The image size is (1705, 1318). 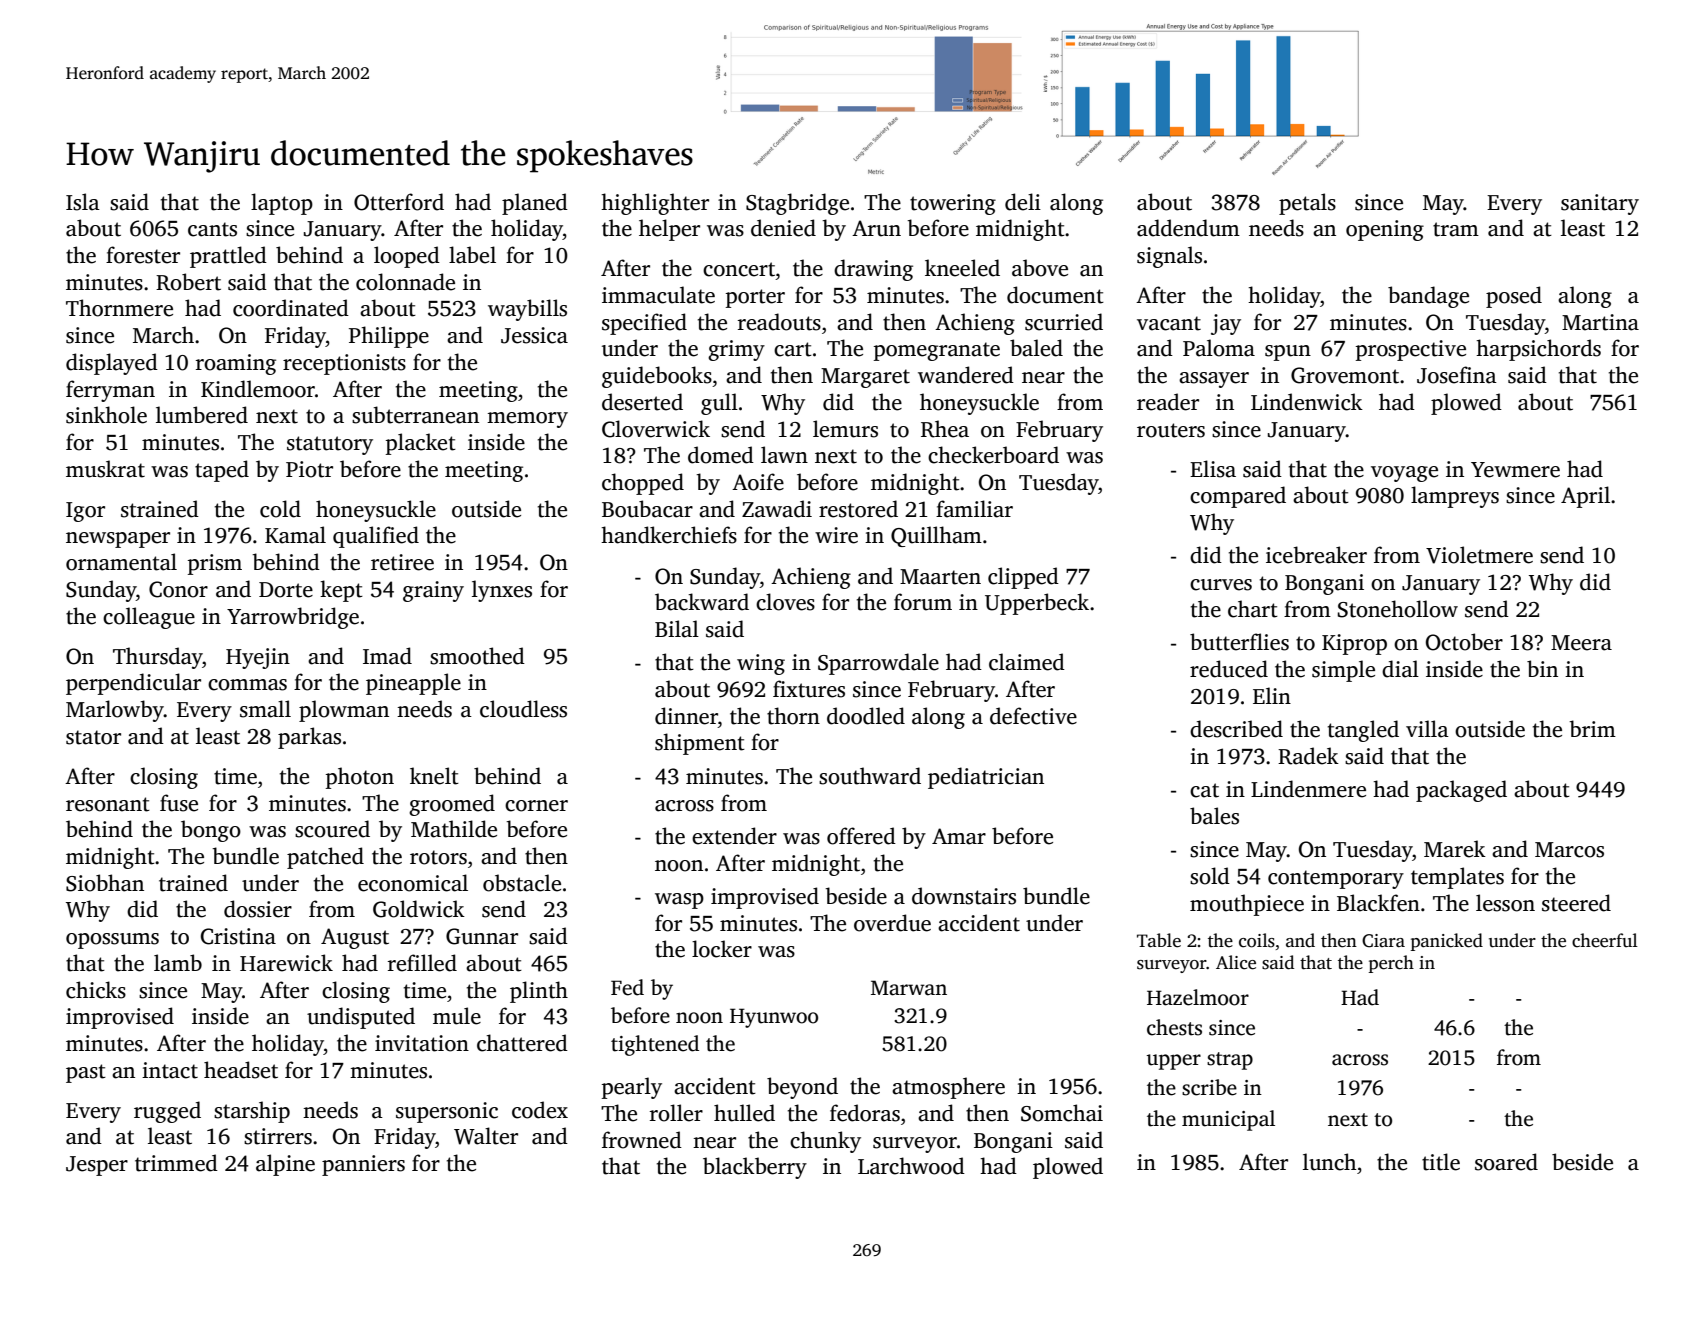 What do you see at coordinates (1307, 204) in the page?
I see `petals` at bounding box center [1307, 204].
